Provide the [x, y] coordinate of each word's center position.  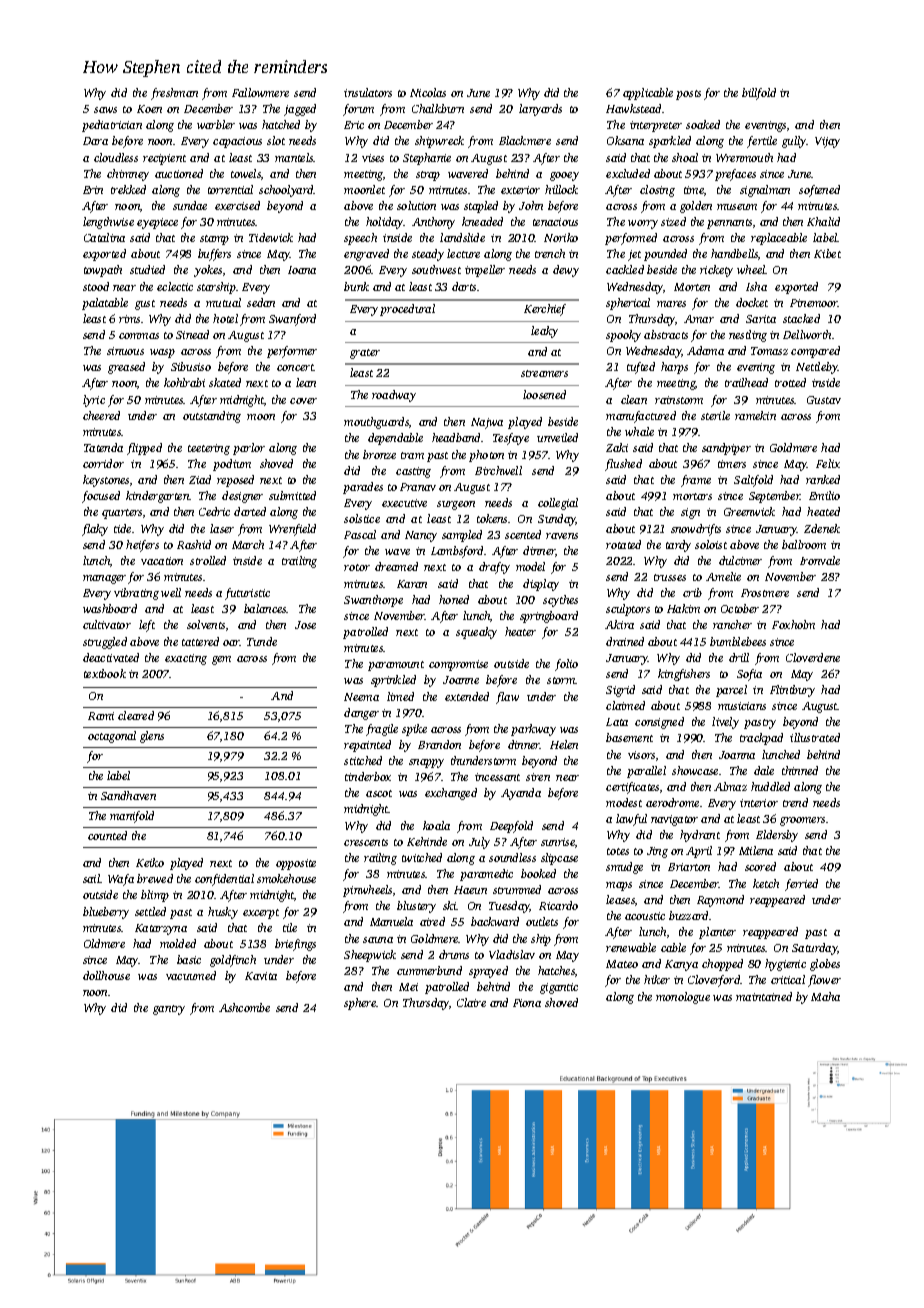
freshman [174, 94]
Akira [619, 624]
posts [688, 95]
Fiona [527, 1003]
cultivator [107, 624]
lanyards [540, 110]
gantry [169, 1010]
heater [520, 631]
